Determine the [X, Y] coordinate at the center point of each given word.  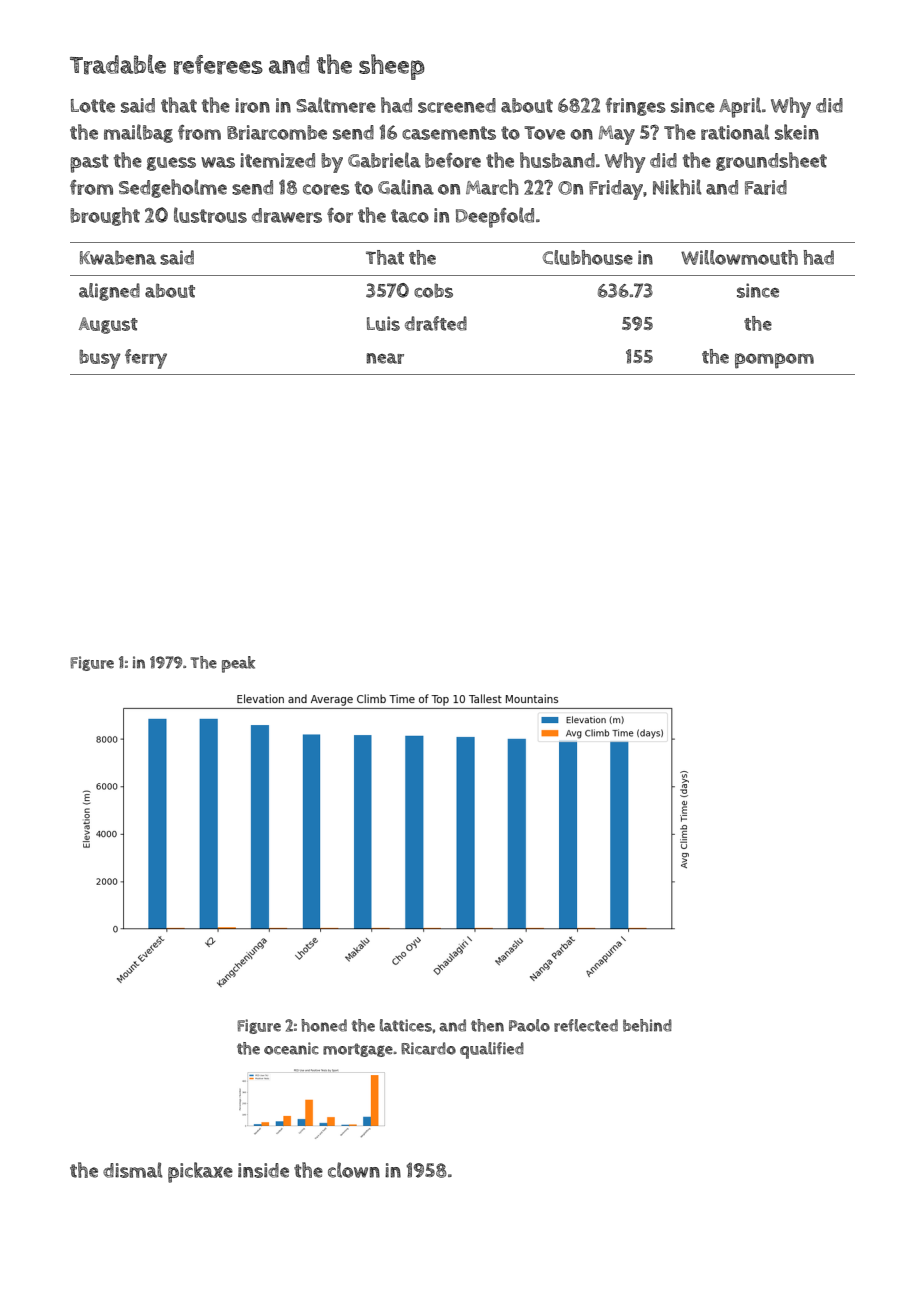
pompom [774, 361]
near [385, 358]
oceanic [291, 1048]
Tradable [118, 64]
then [487, 1025]
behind [647, 1025]
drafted [436, 323]
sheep [392, 67]
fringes [636, 107]
